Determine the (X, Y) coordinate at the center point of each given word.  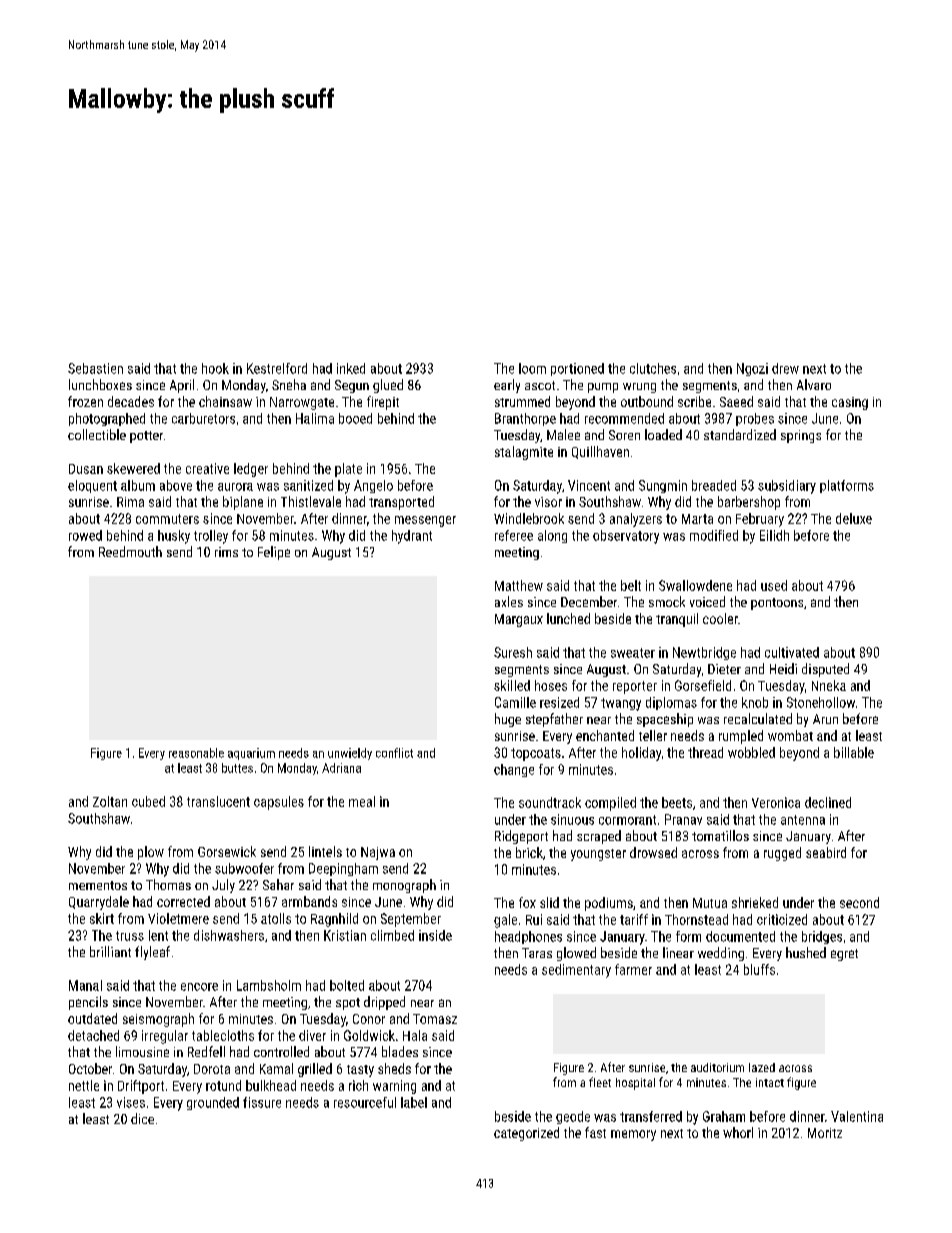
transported (401, 503)
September (411, 920)
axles (509, 601)
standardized (740, 434)
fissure (262, 1102)
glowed (576, 954)
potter (146, 437)
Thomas (168, 884)
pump (603, 388)
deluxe (854, 518)
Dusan (86, 469)
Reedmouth (130, 551)
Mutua (710, 903)
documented (740, 936)
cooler (720, 618)
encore (199, 987)
